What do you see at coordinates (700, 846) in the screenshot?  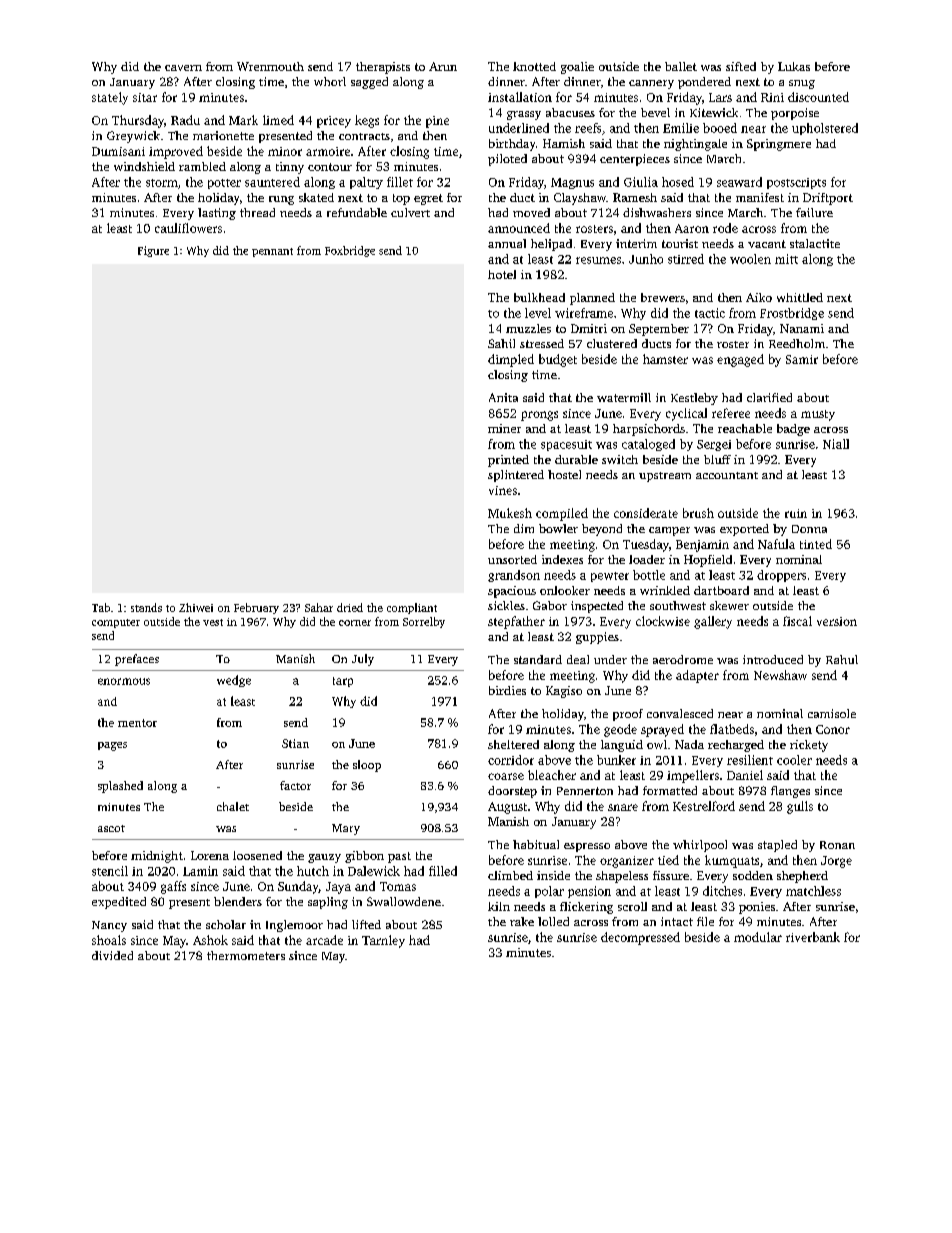 I see `whirlpool` at bounding box center [700, 846].
